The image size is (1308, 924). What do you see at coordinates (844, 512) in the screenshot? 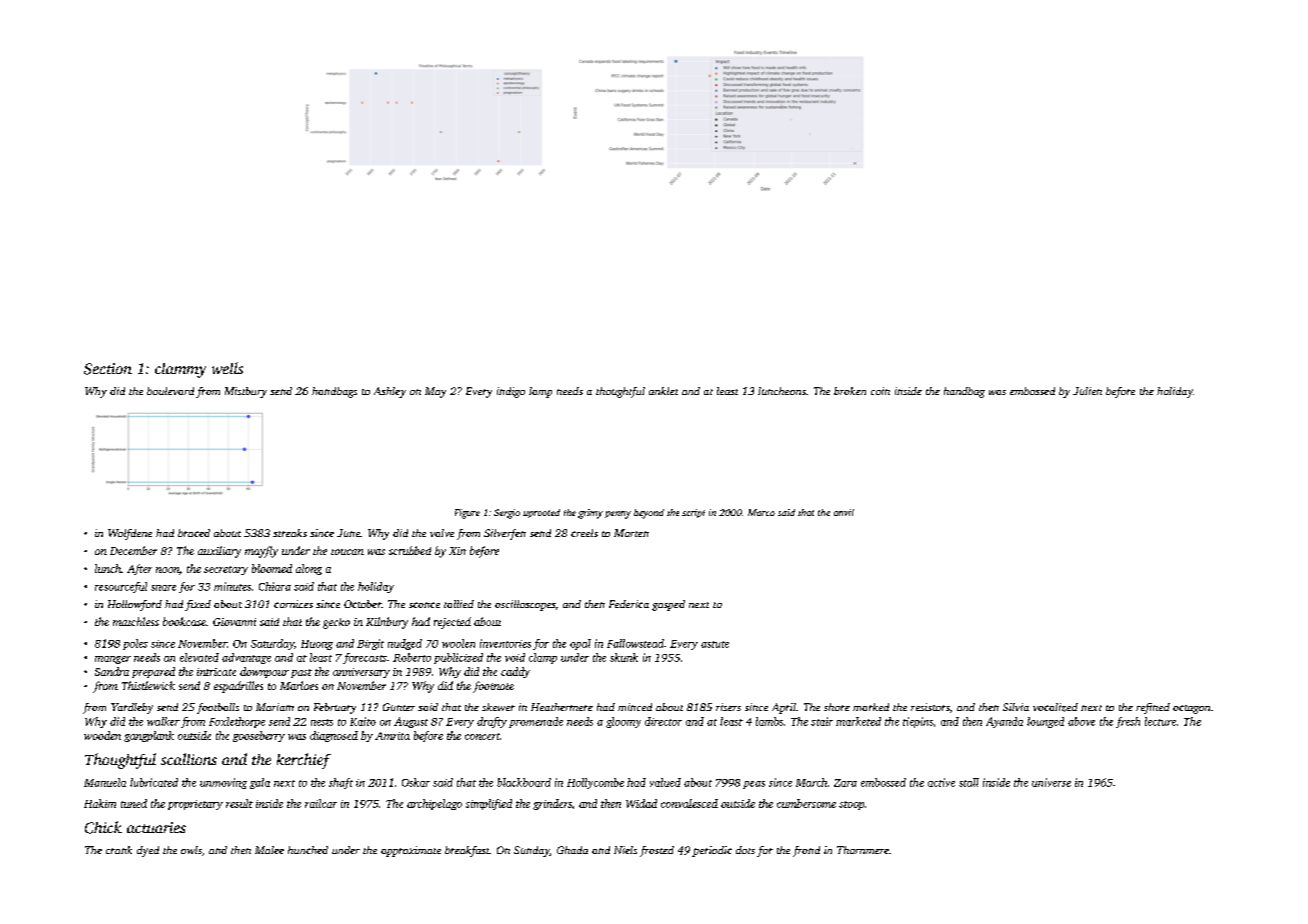
I see `anvil` at bounding box center [844, 512].
